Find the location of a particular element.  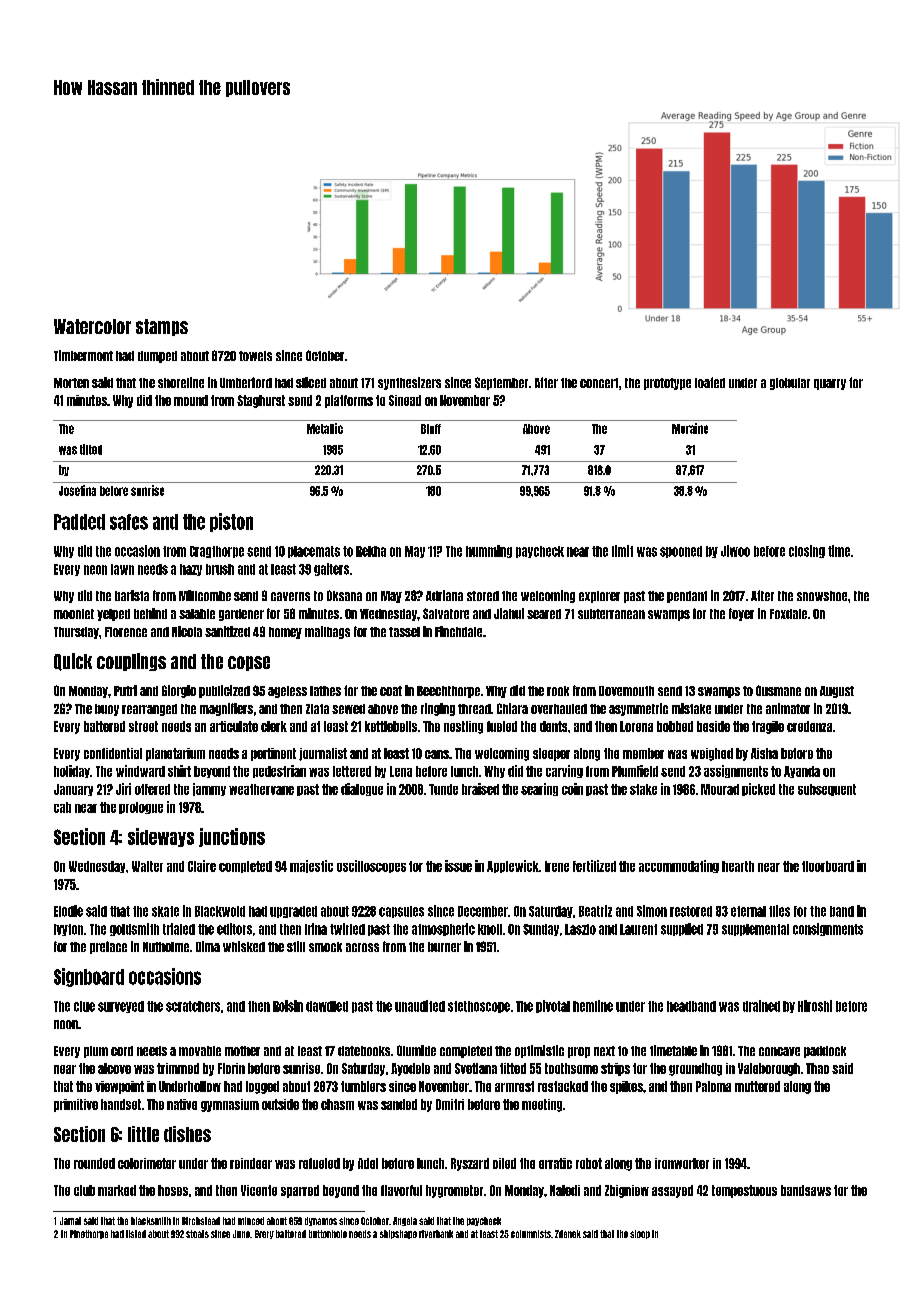

meeting is located at coordinates (542, 1105).
